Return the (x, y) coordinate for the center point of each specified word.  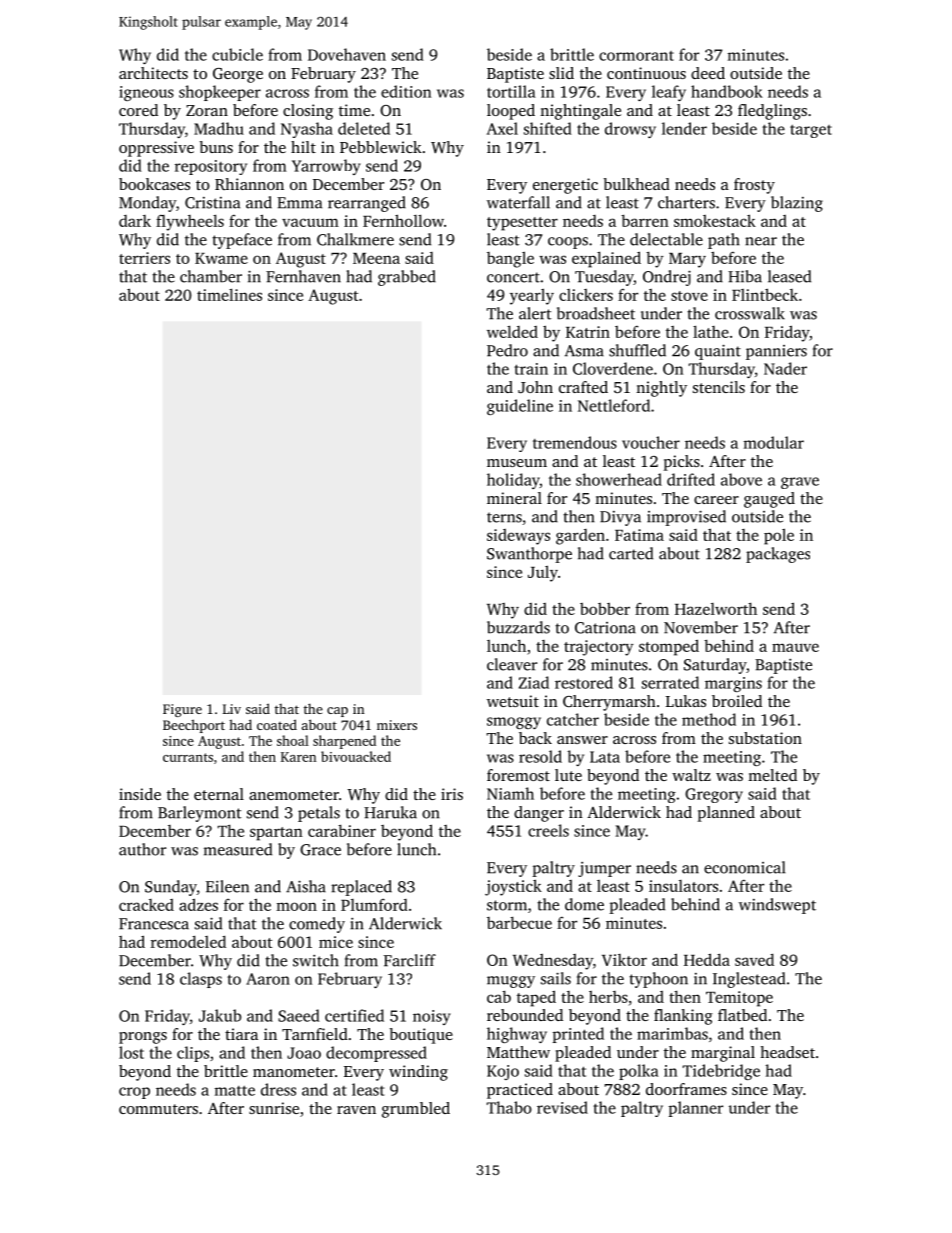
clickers (586, 295)
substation (765, 738)
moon (296, 906)
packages (778, 555)
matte (235, 1090)
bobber (605, 609)
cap (337, 712)
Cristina (212, 203)
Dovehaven (347, 54)
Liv (232, 709)
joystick (513, 887)
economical (745, 867)
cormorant (636, 56)
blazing (797, 204)
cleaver (512, 664)
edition (406, 91)
